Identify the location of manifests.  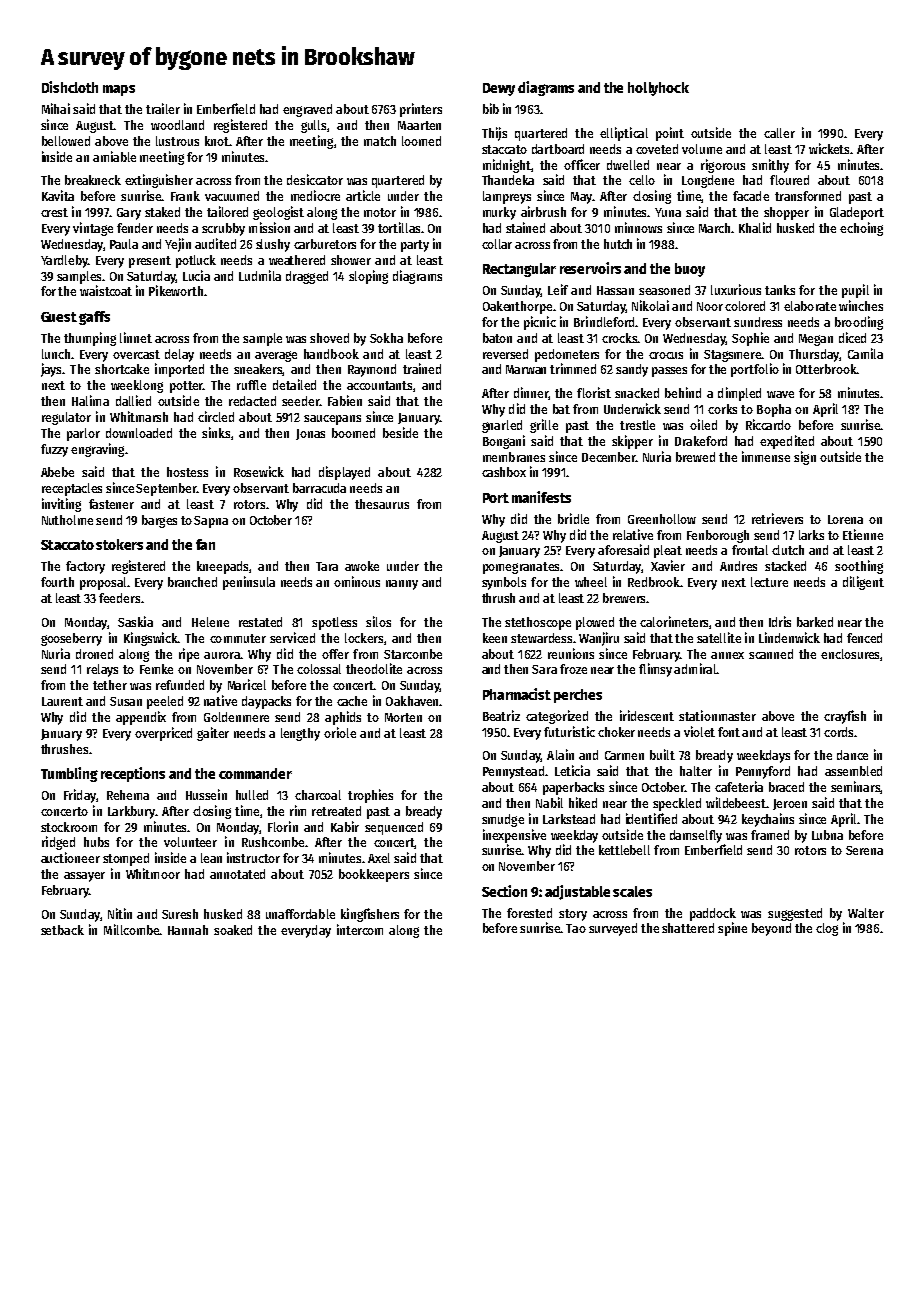
(541, 497).
